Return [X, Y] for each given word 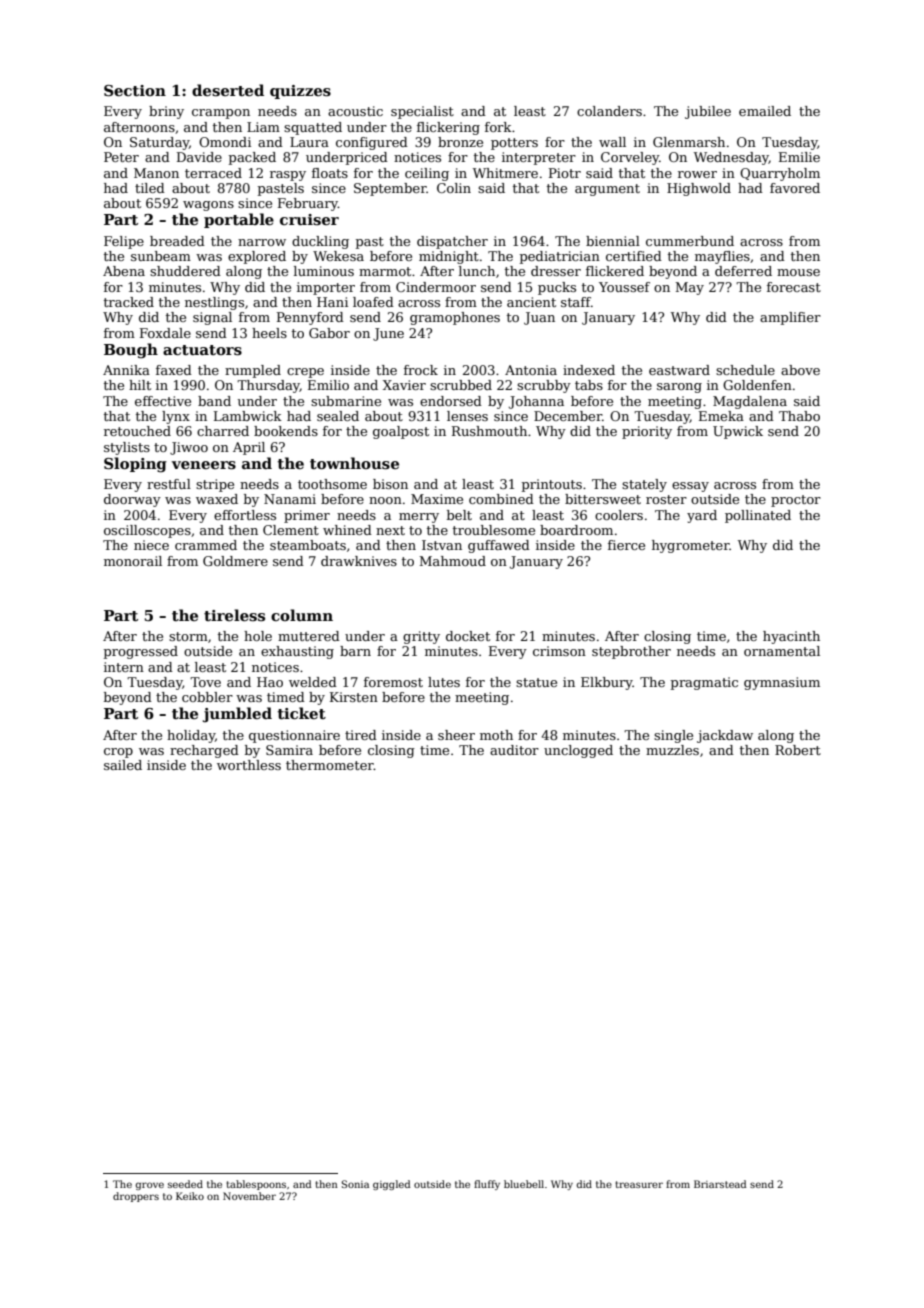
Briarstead [720, 1184]
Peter [121, 157]
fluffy [487, 1185]
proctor [796, 501]
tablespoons [256, 1185]
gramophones [455, 318]
